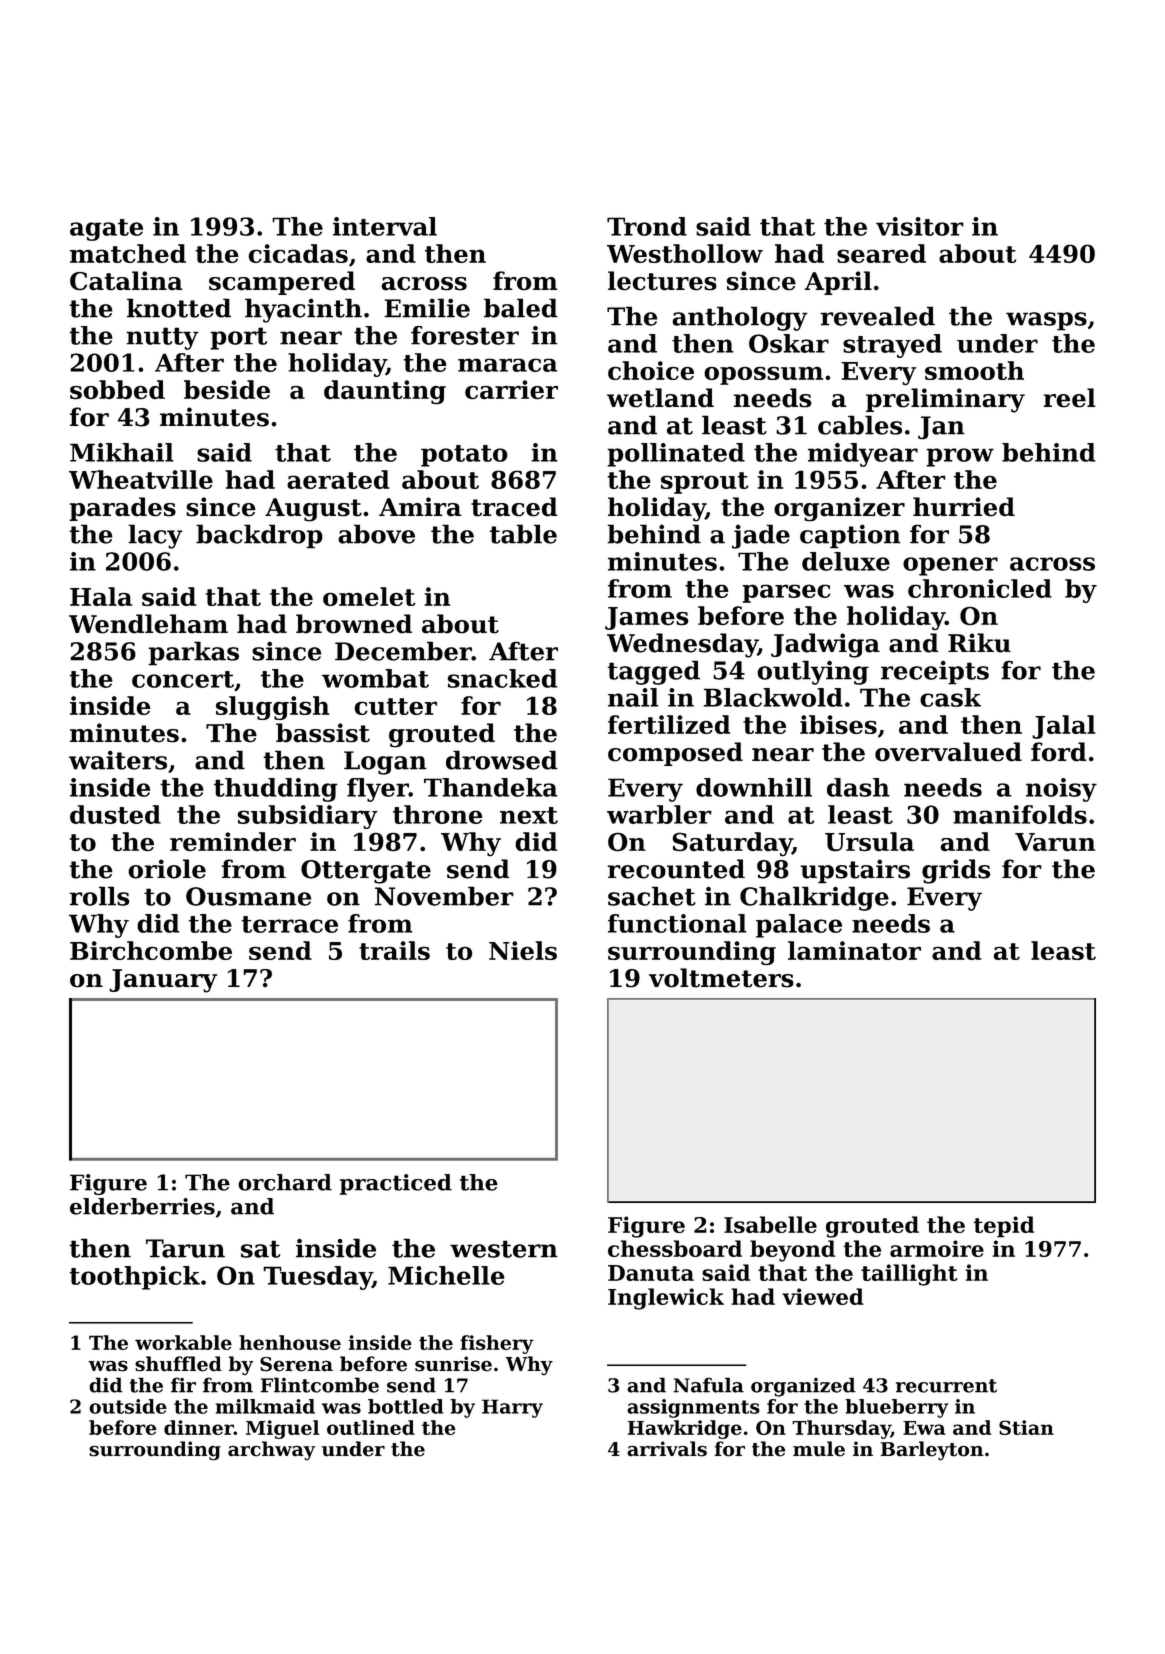 This page has height=1654, width=1165. What do you see at coordinates (183, 679) in the page?
I see `concert` at bounding box center [183, 679].
